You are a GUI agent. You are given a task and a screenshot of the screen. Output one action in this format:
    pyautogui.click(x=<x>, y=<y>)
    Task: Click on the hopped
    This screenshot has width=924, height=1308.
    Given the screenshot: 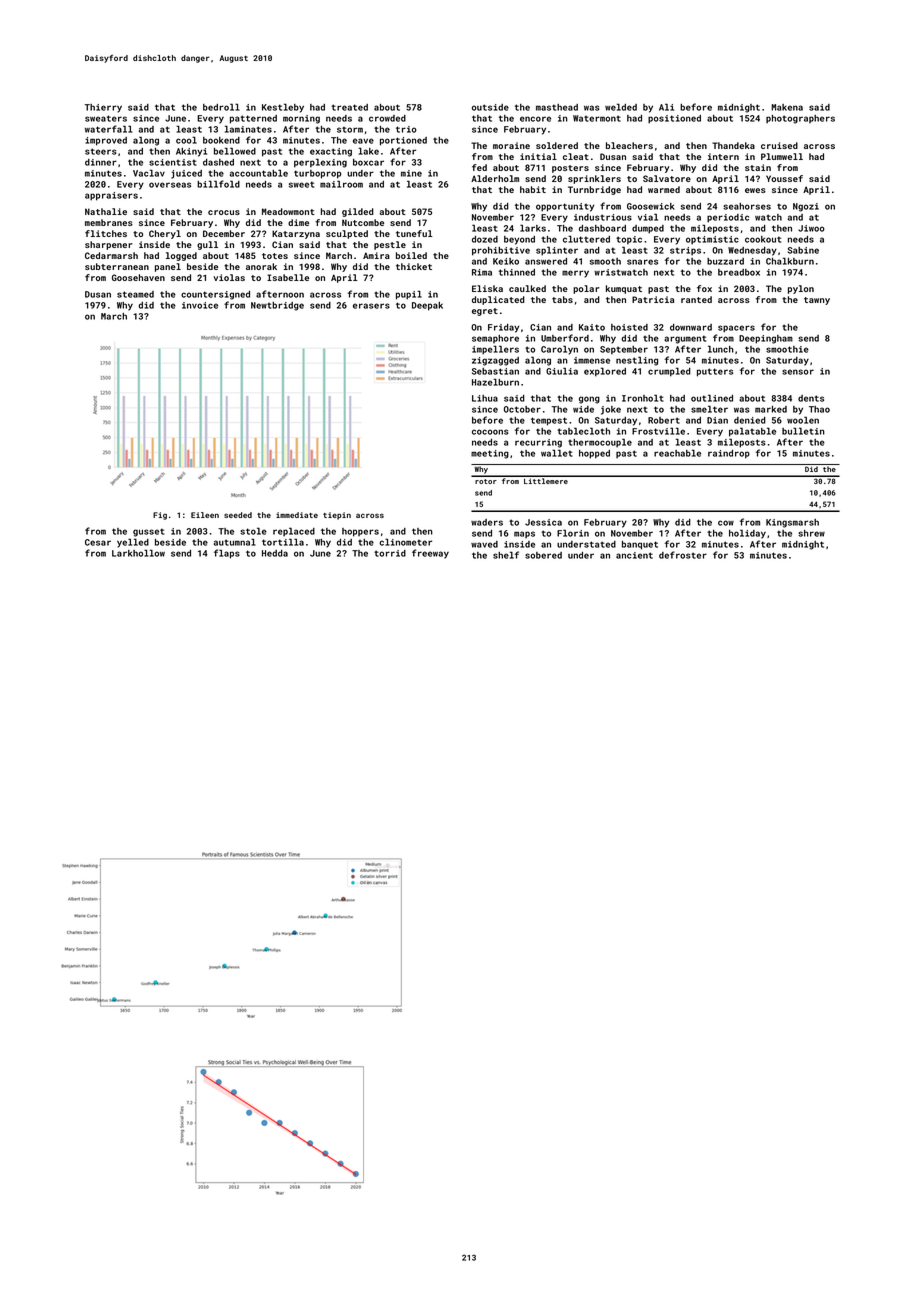 What is the action you would take?
    pyautogui.click(x=594, y=454)
